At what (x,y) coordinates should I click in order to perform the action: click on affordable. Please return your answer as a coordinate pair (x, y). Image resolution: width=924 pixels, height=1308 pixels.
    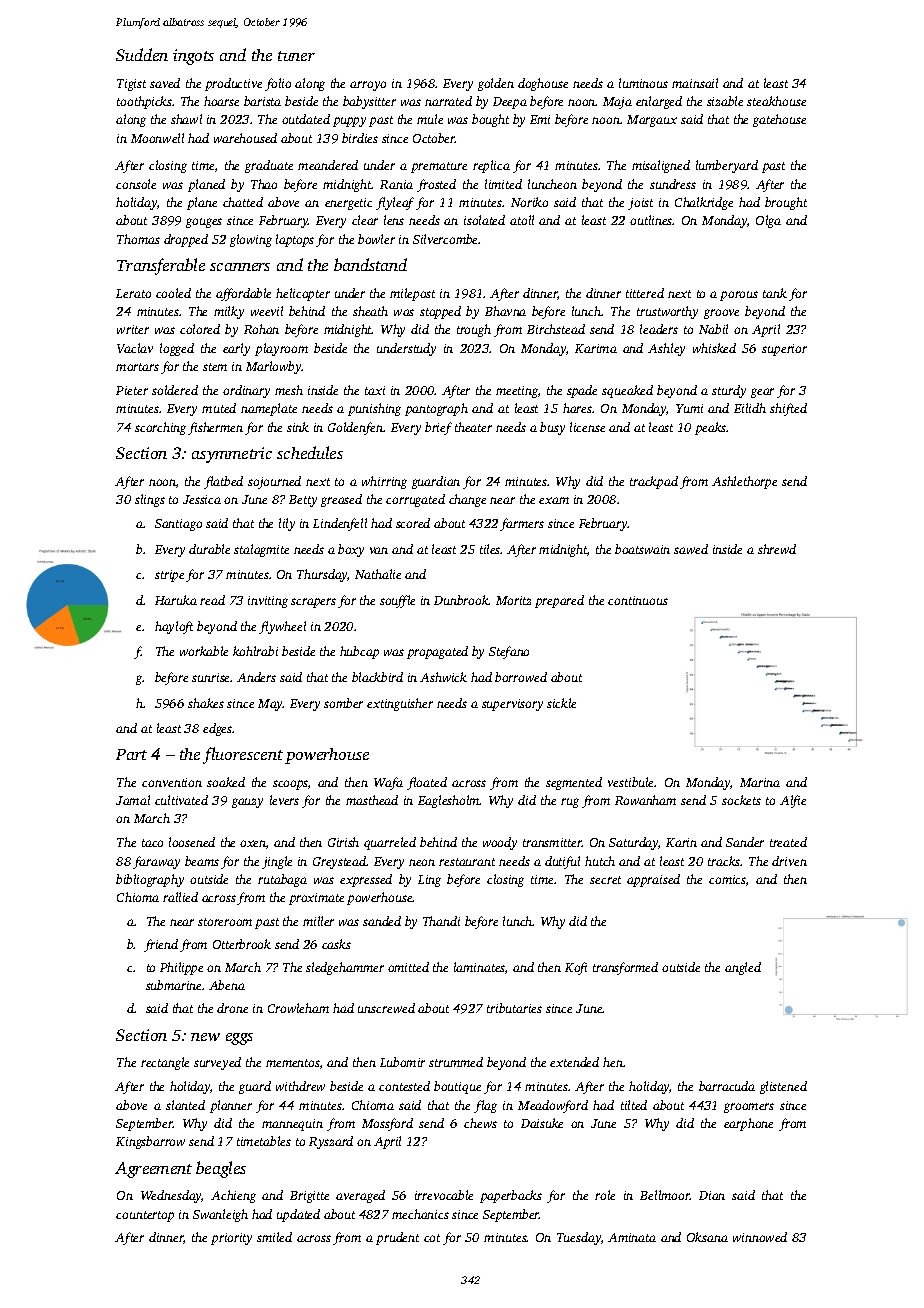
    Looking at the image, I should click on (243, 294).
